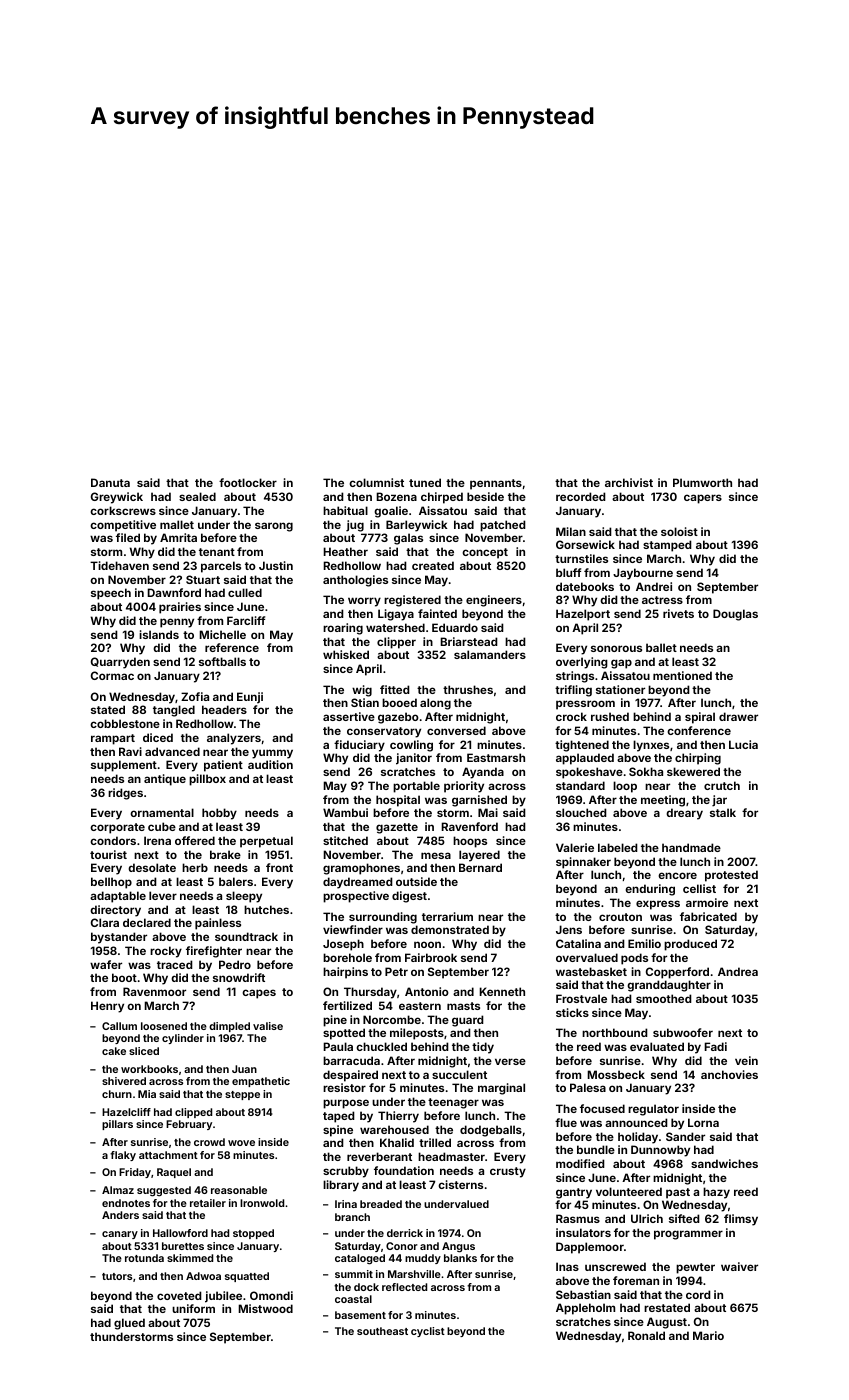  Describe the element at coordinates (502, 991) in the page. I see `Kenneth` at that location.
